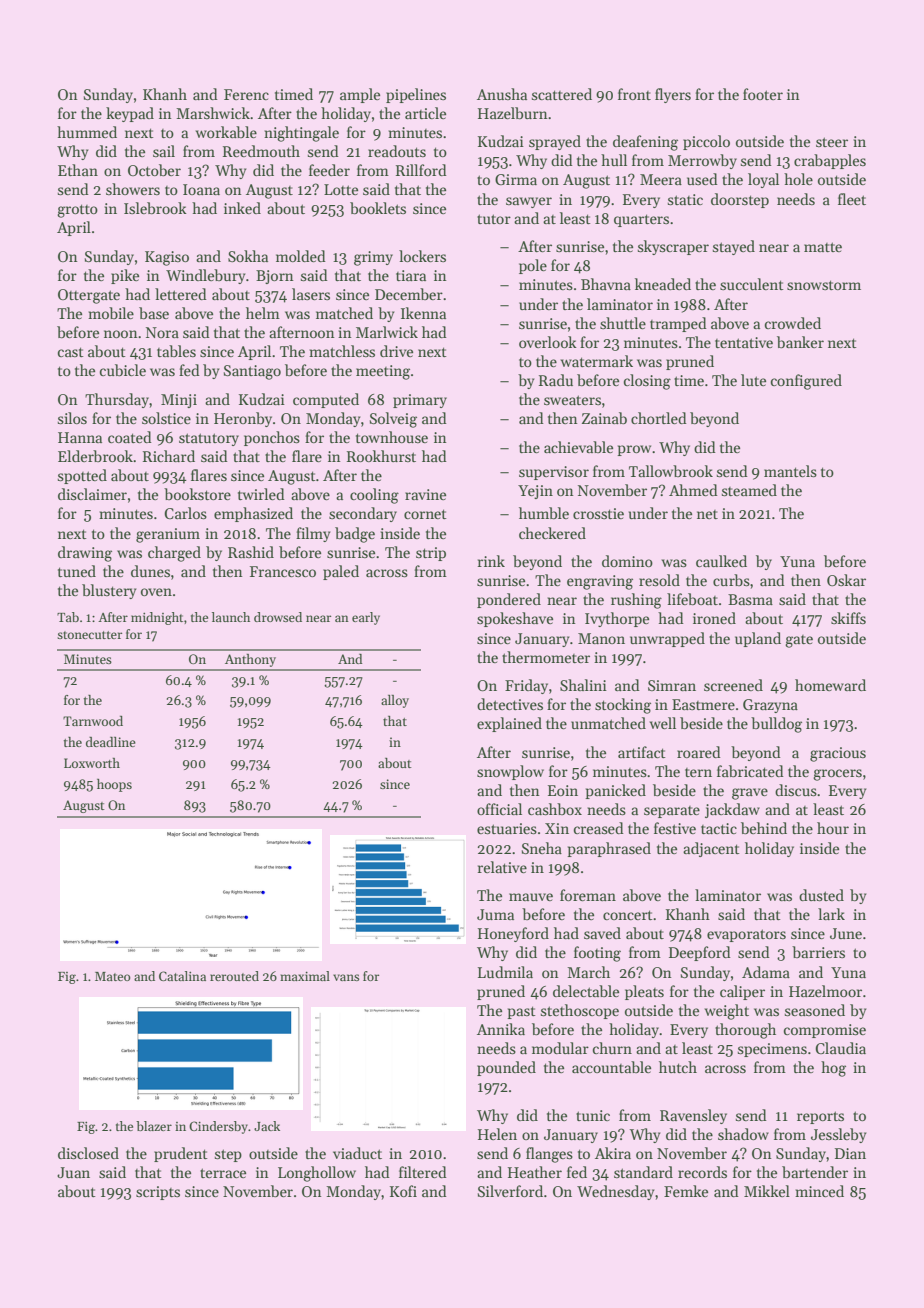 This screenshot has width=924, height=1308. What do you see at coordinates (93, 721) in the screenshot?
I see `Tarnwood` at bounding box center [93, 721].
